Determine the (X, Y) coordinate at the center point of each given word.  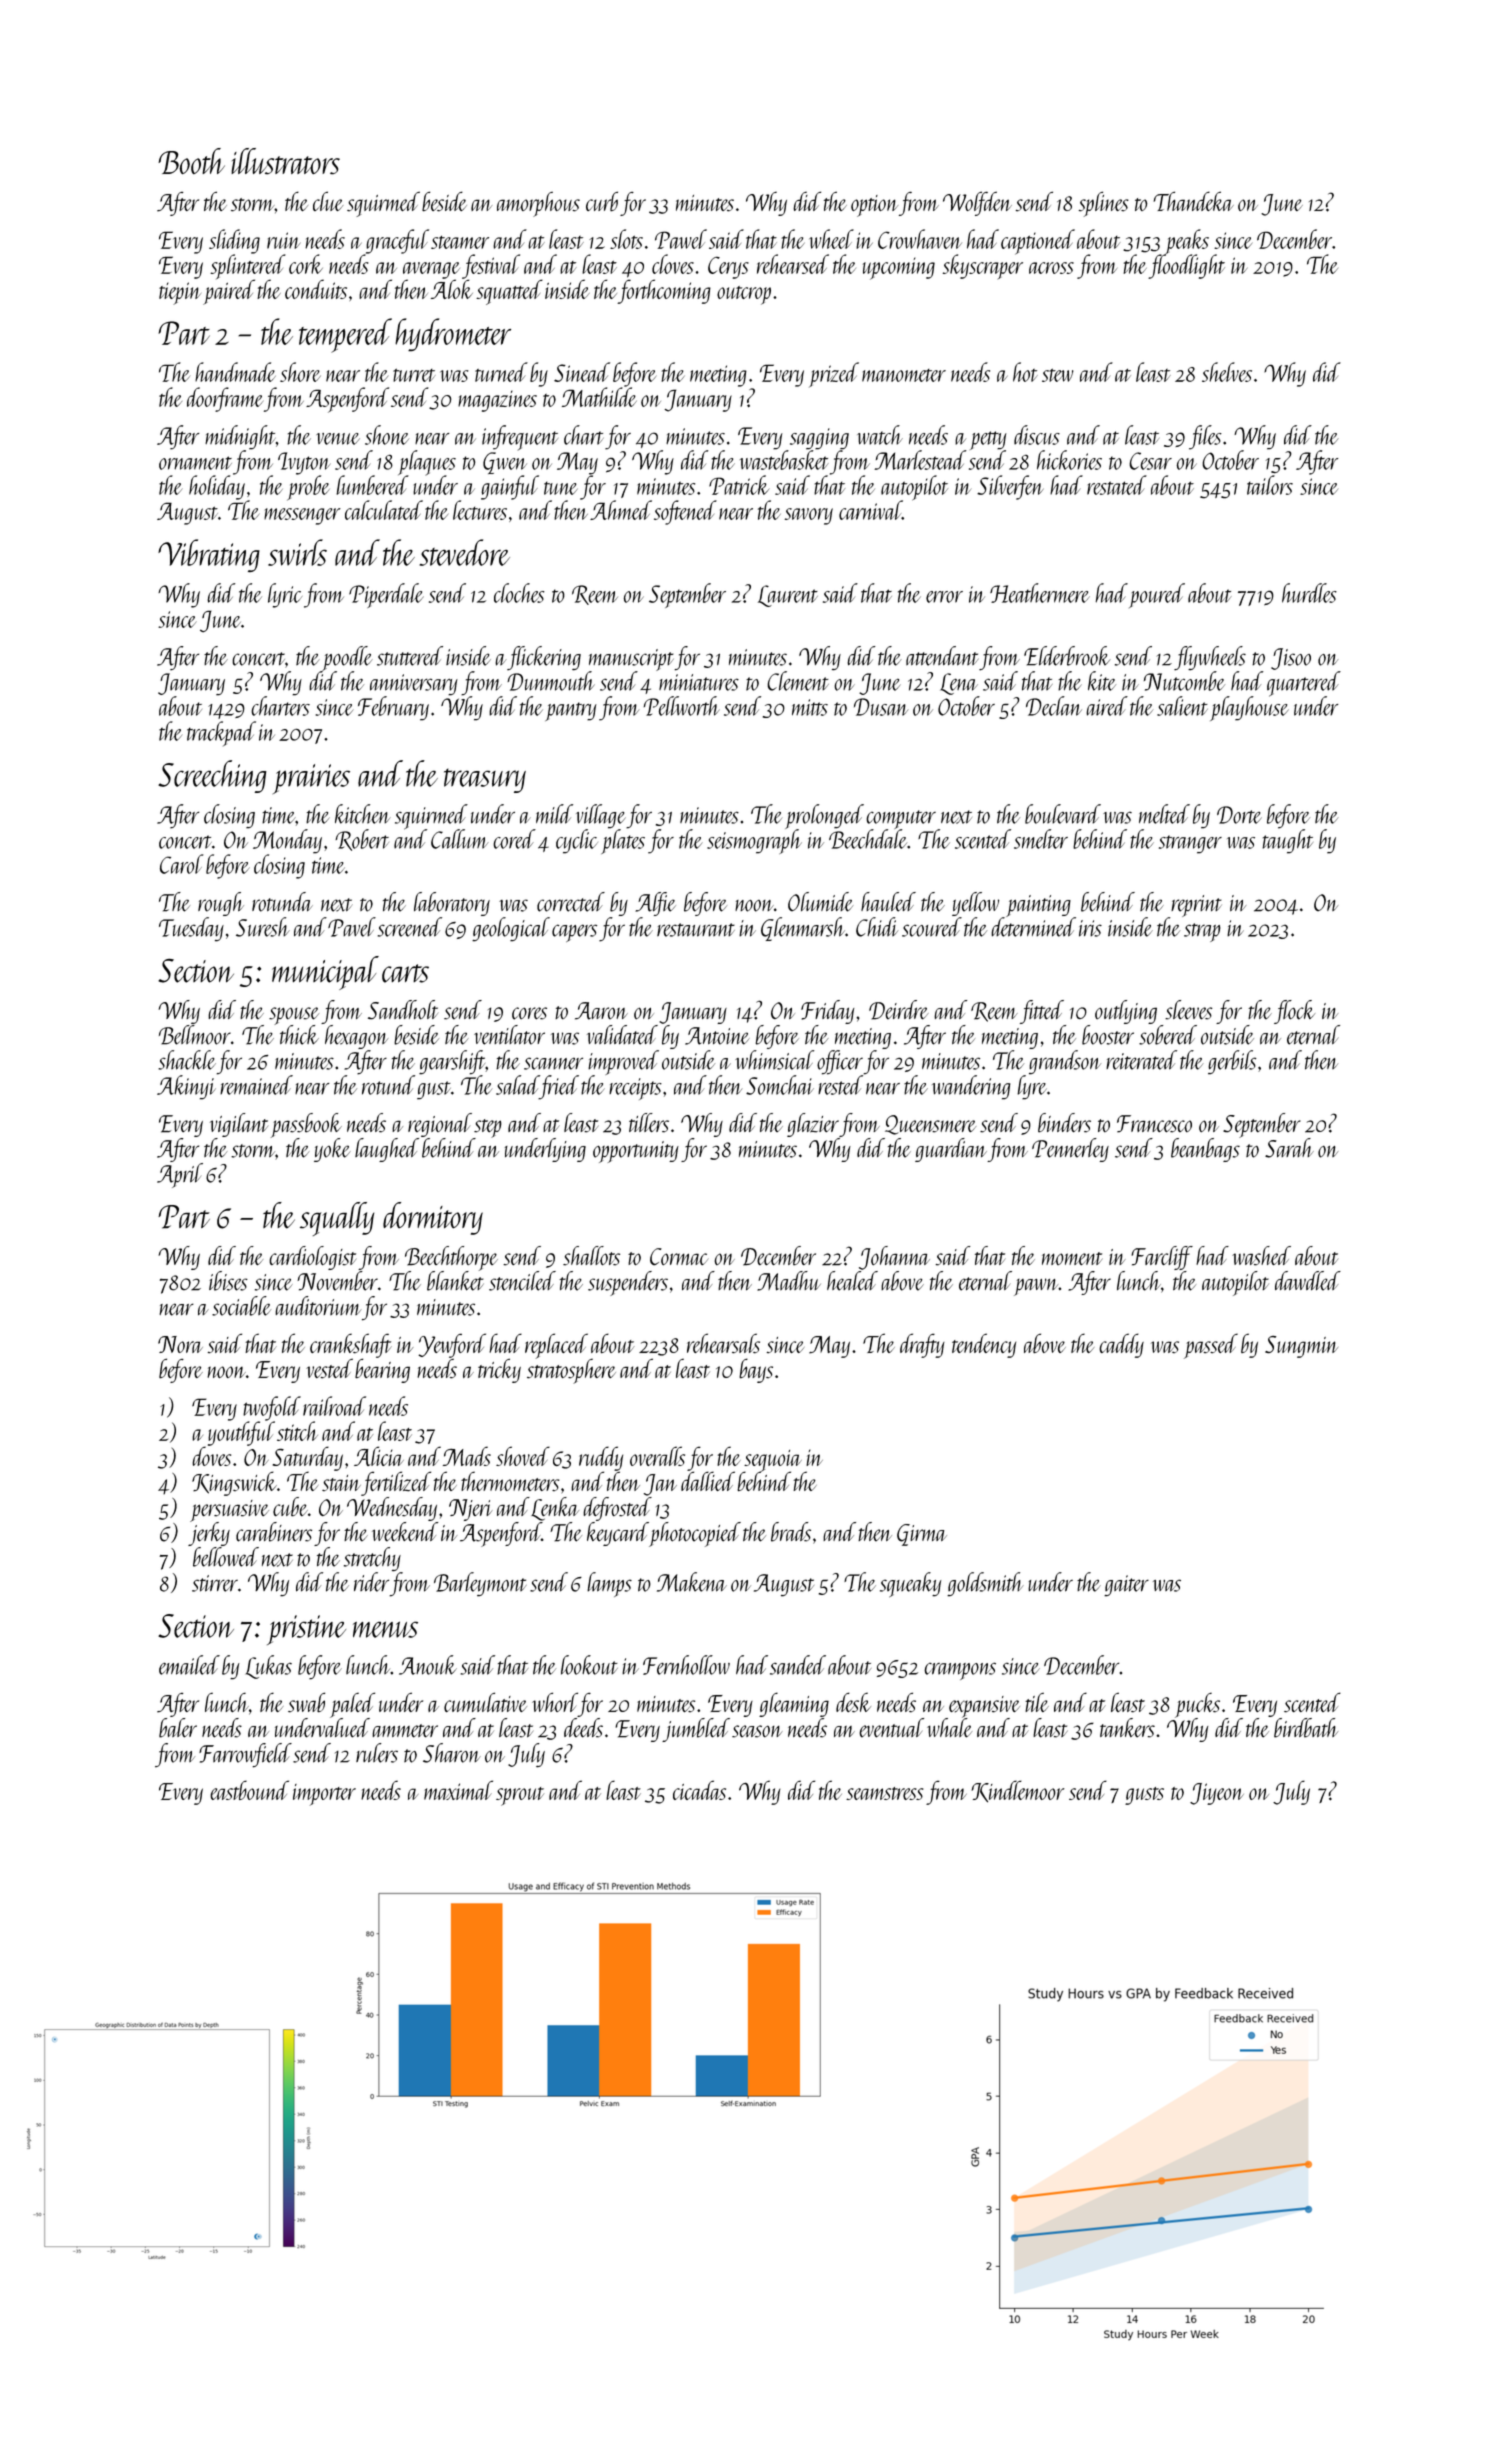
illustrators (285, 161)
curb (602, 201)
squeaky (910, 1584)
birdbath (1306, 1728)
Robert (362, 840)
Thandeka (1193, 201)
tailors (1270, 485)
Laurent (788, 596)
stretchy (372, 1559)
